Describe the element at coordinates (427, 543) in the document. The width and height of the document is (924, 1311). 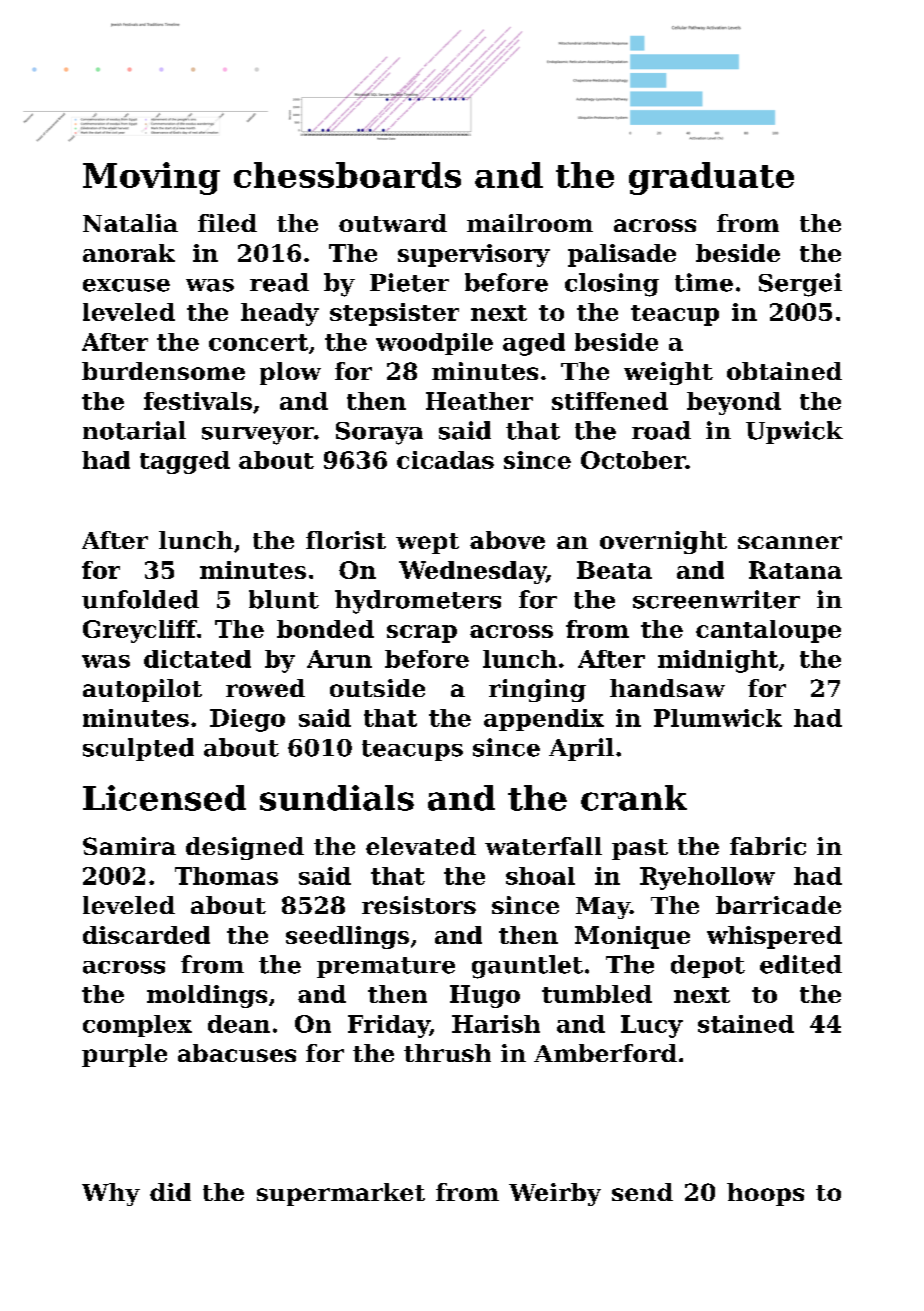
I see `wept` at that location.
